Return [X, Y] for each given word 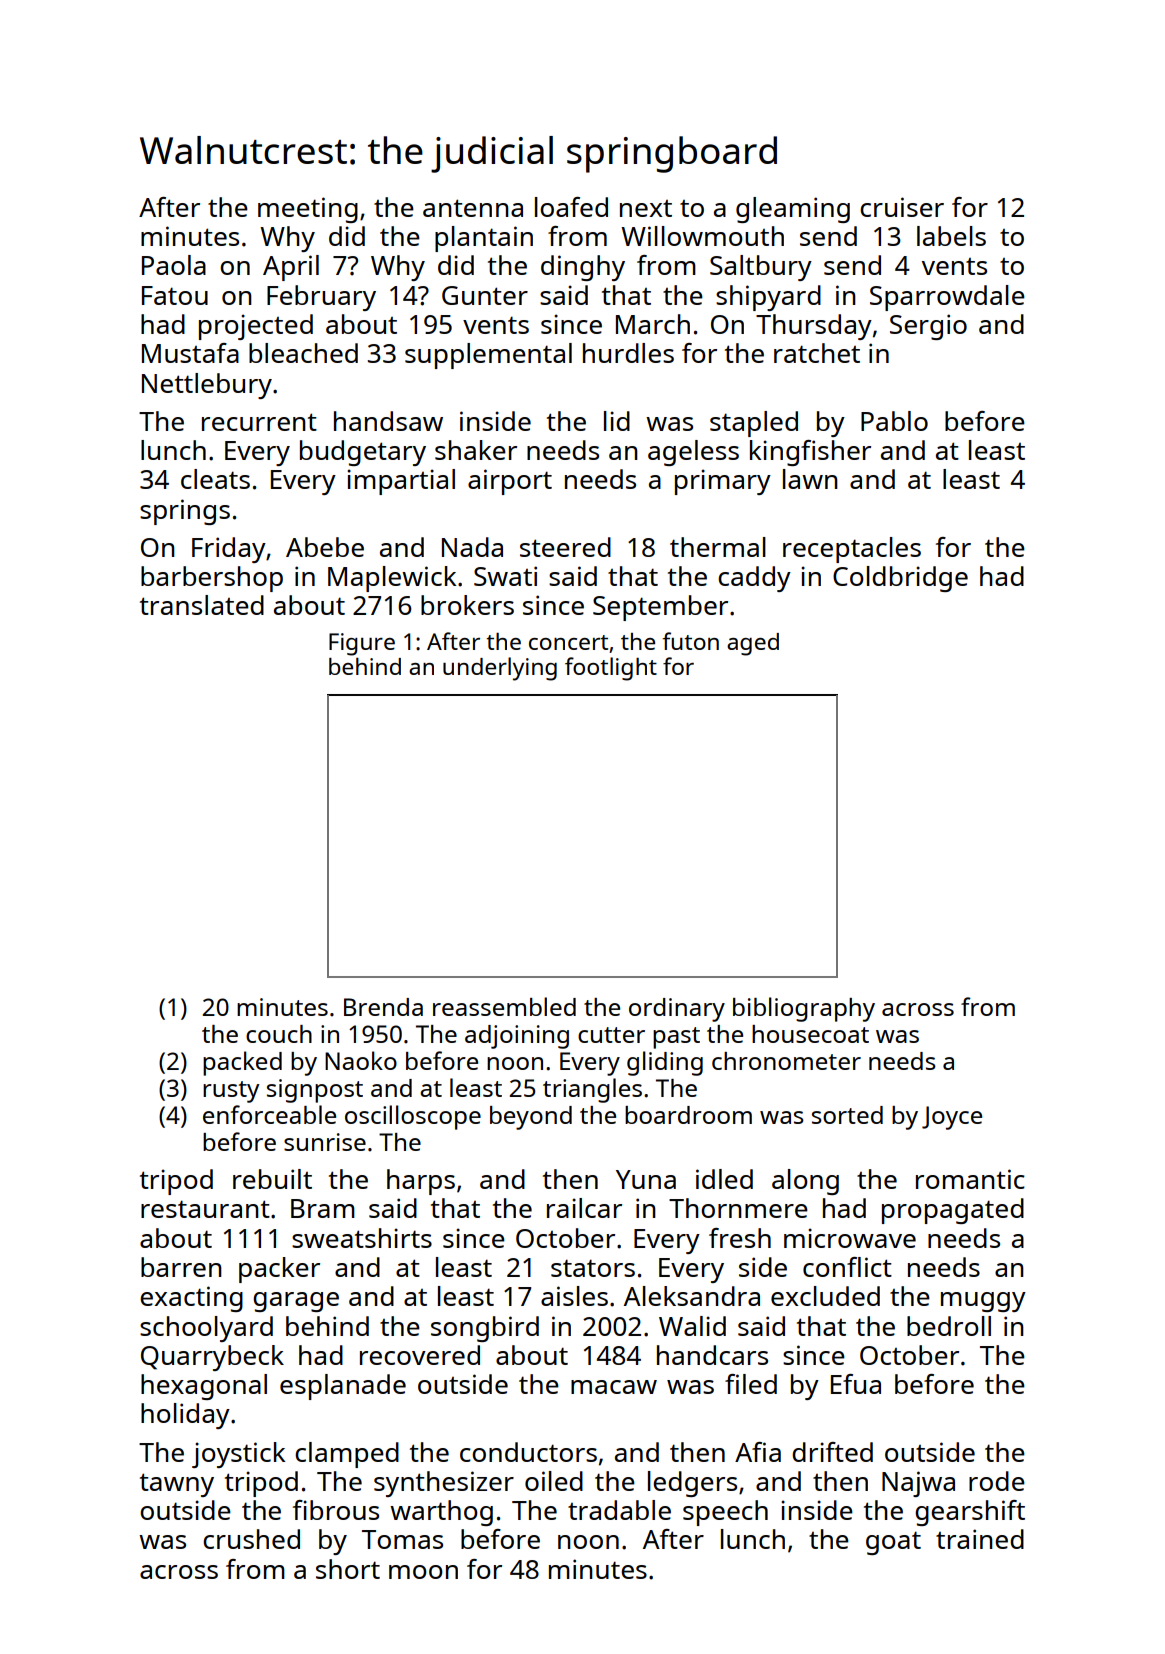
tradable [619, 1510]
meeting [308, 210]
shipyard [768, 298]
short [348, 1569]
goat [893, 1543]
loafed [571, 207]
